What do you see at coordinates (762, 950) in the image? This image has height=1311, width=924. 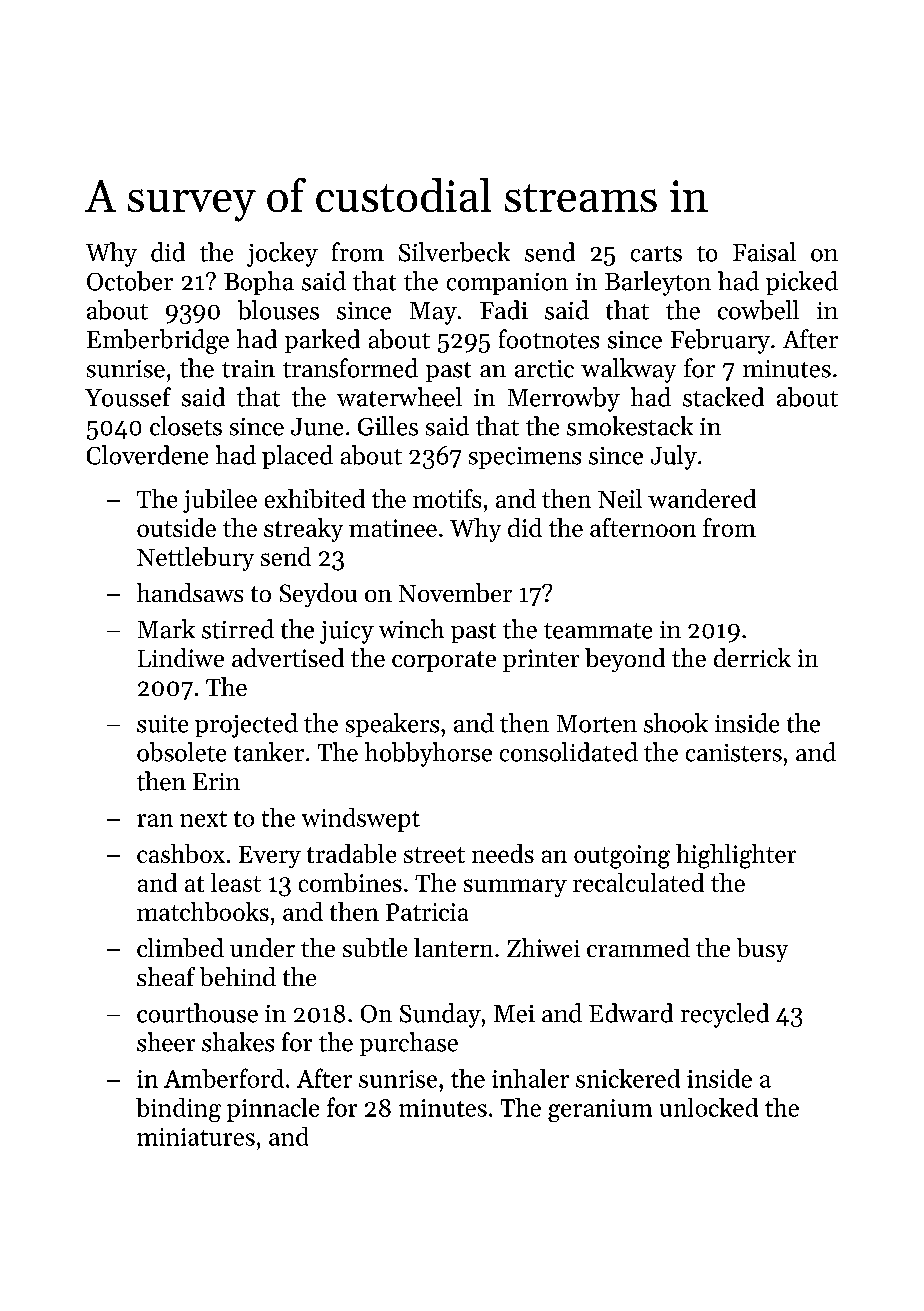 I see `busy` at bounding box center [762, 950].
